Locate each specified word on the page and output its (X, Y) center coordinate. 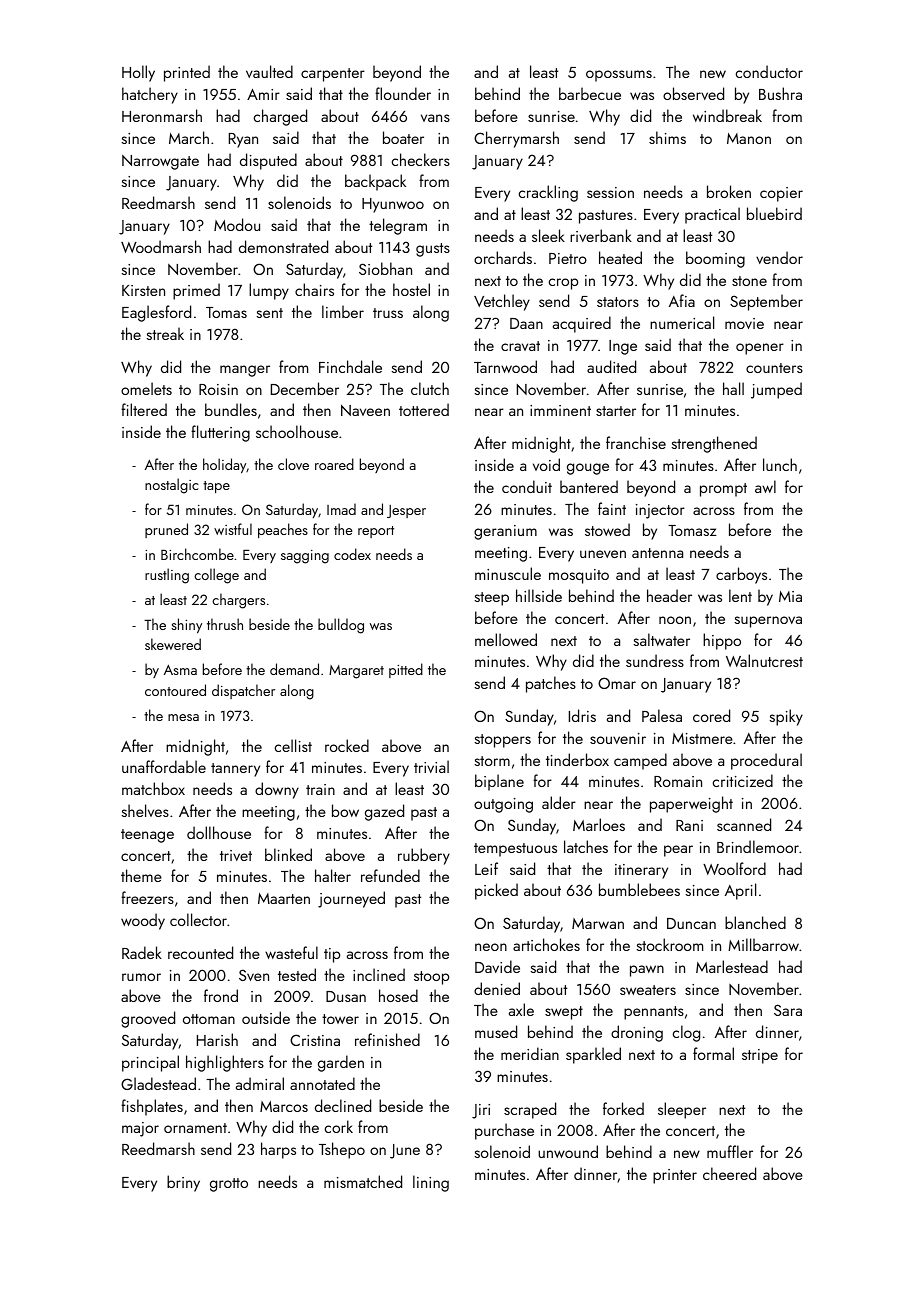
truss (388, 313)
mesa (183, 717)
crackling (548, 193)
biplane (499, 782)
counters (774, 368)
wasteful (291, 952)
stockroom (669, 944)
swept (564, 1013)
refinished (387, 1039)
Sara (788, 1010)
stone (749, 281)
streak (165, 333)
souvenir (618, 738)
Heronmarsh (162, 115)
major (140, 1129)
